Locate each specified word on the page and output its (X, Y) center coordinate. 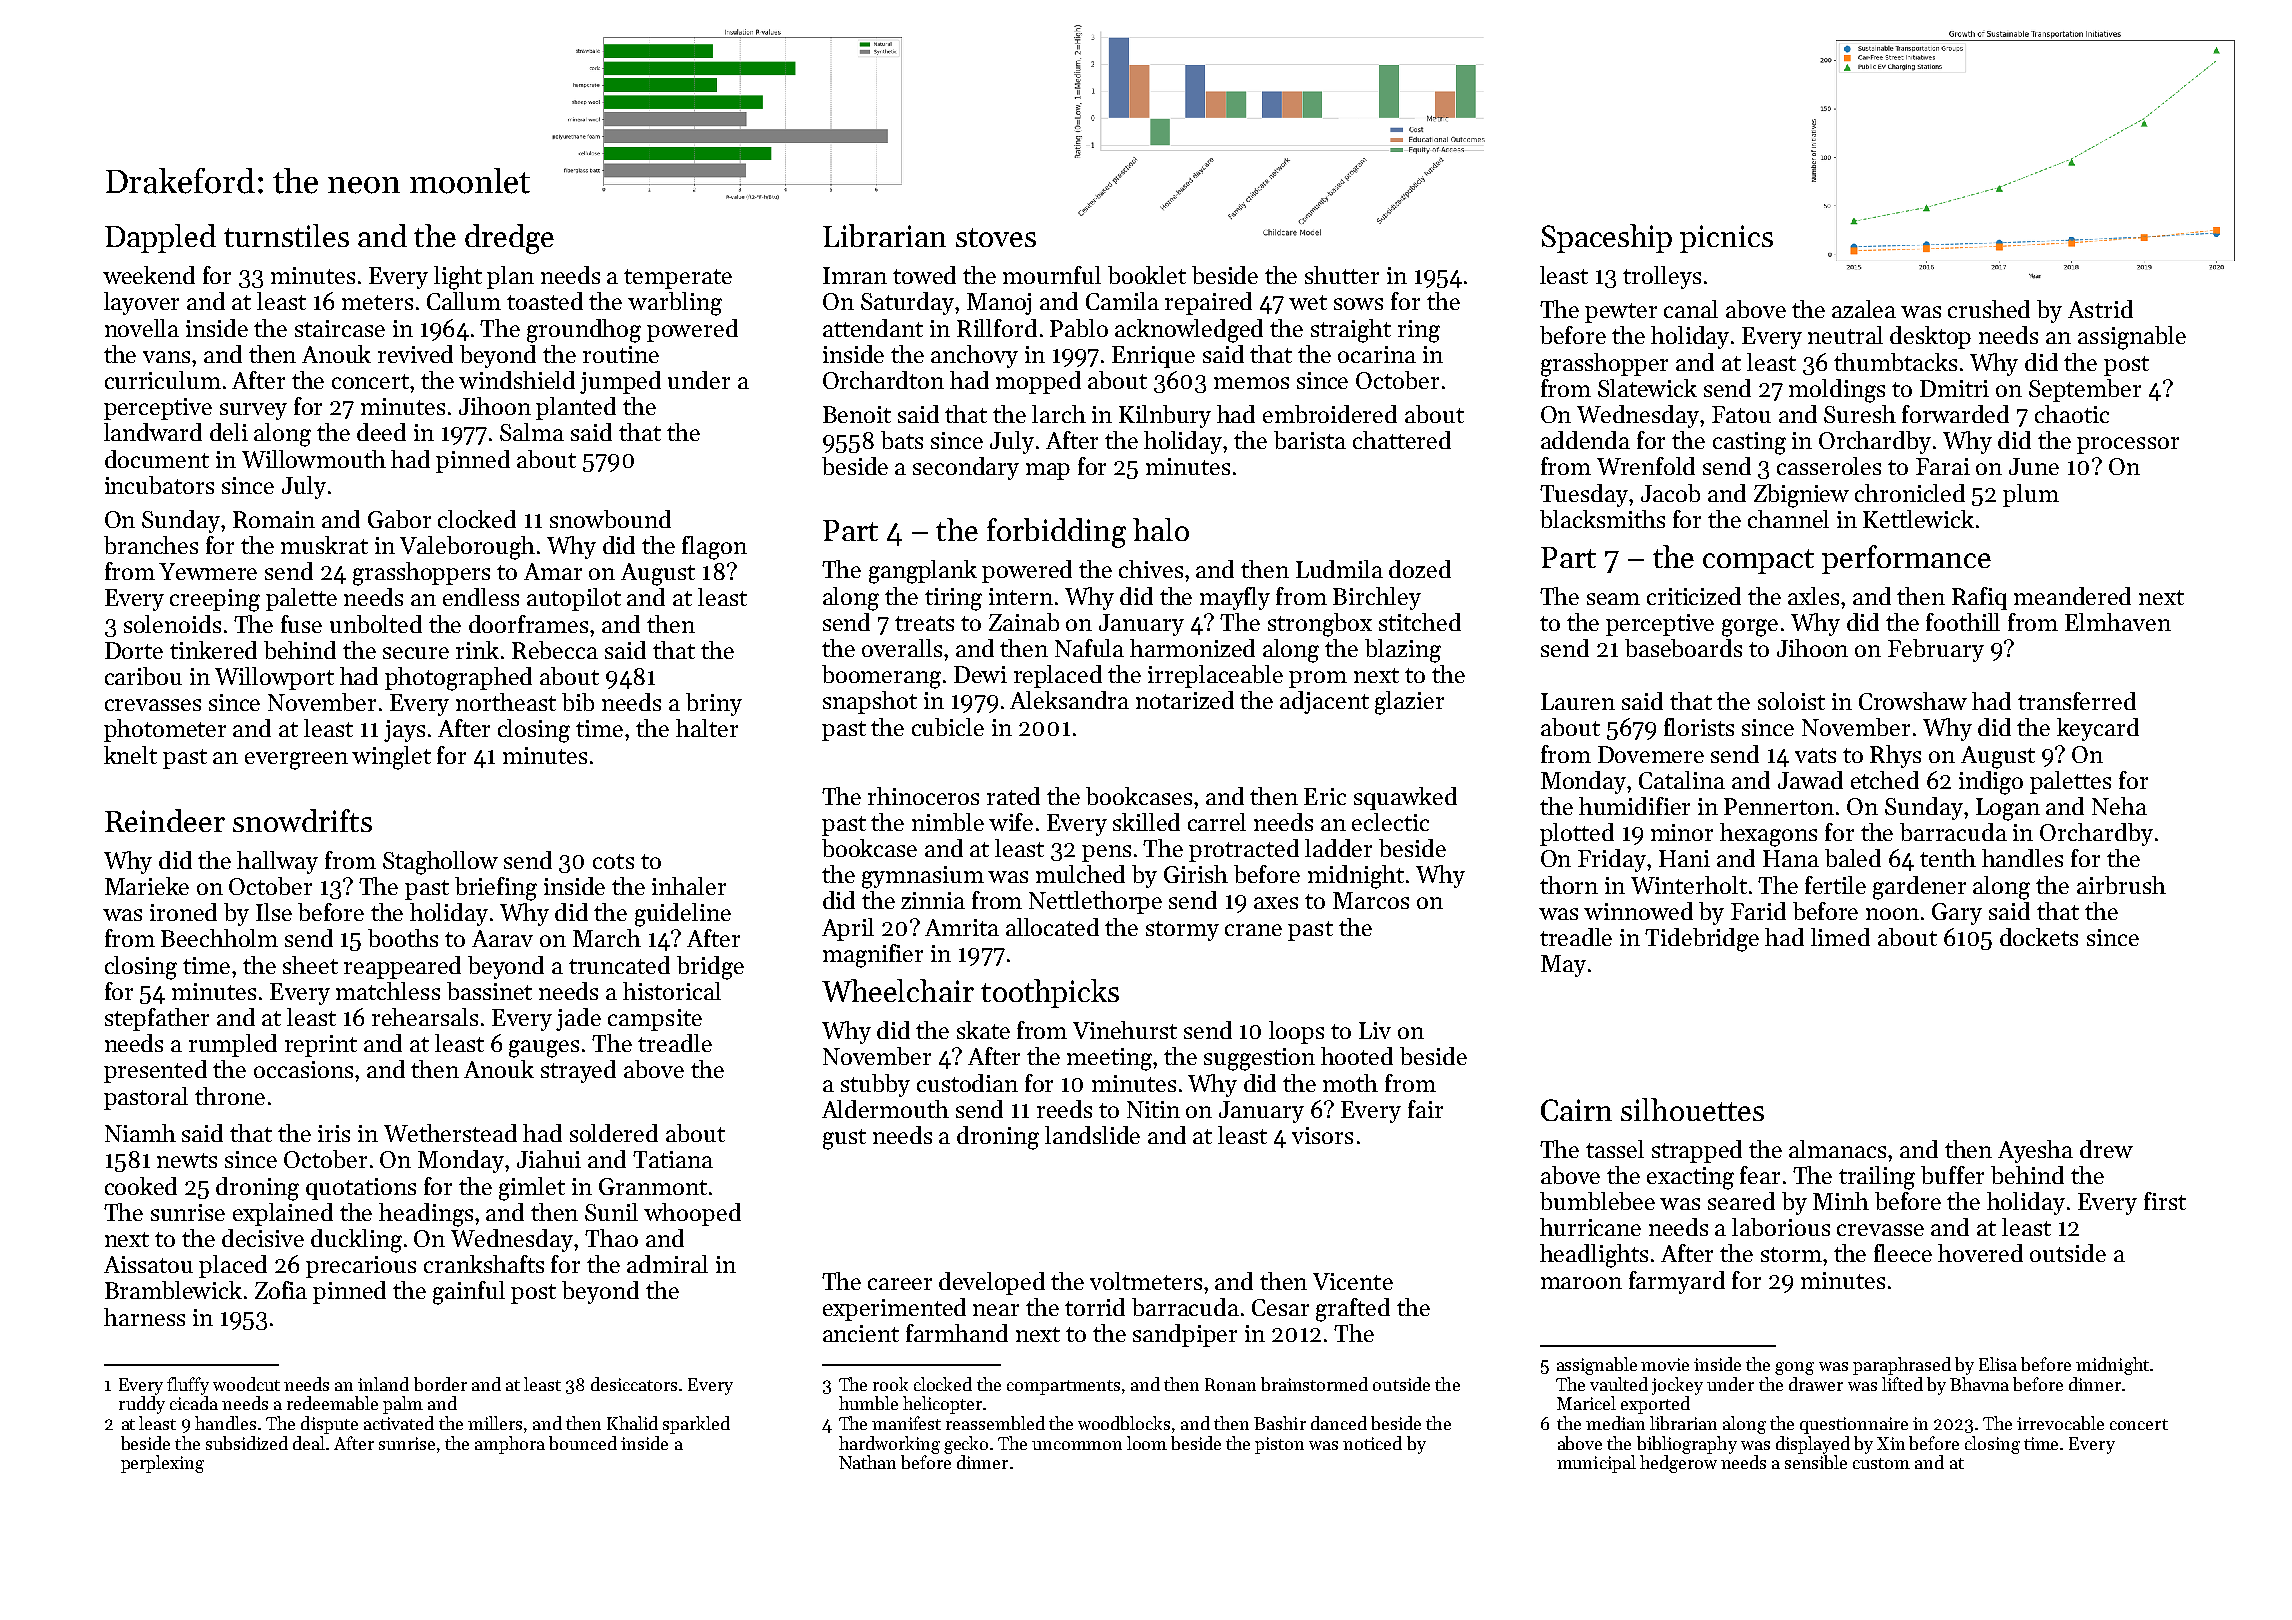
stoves (996, 237)
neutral (1845, 335)
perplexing (162, 1464)
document (157, 459)
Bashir (1280, 1423)
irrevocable (2060, 1423)
